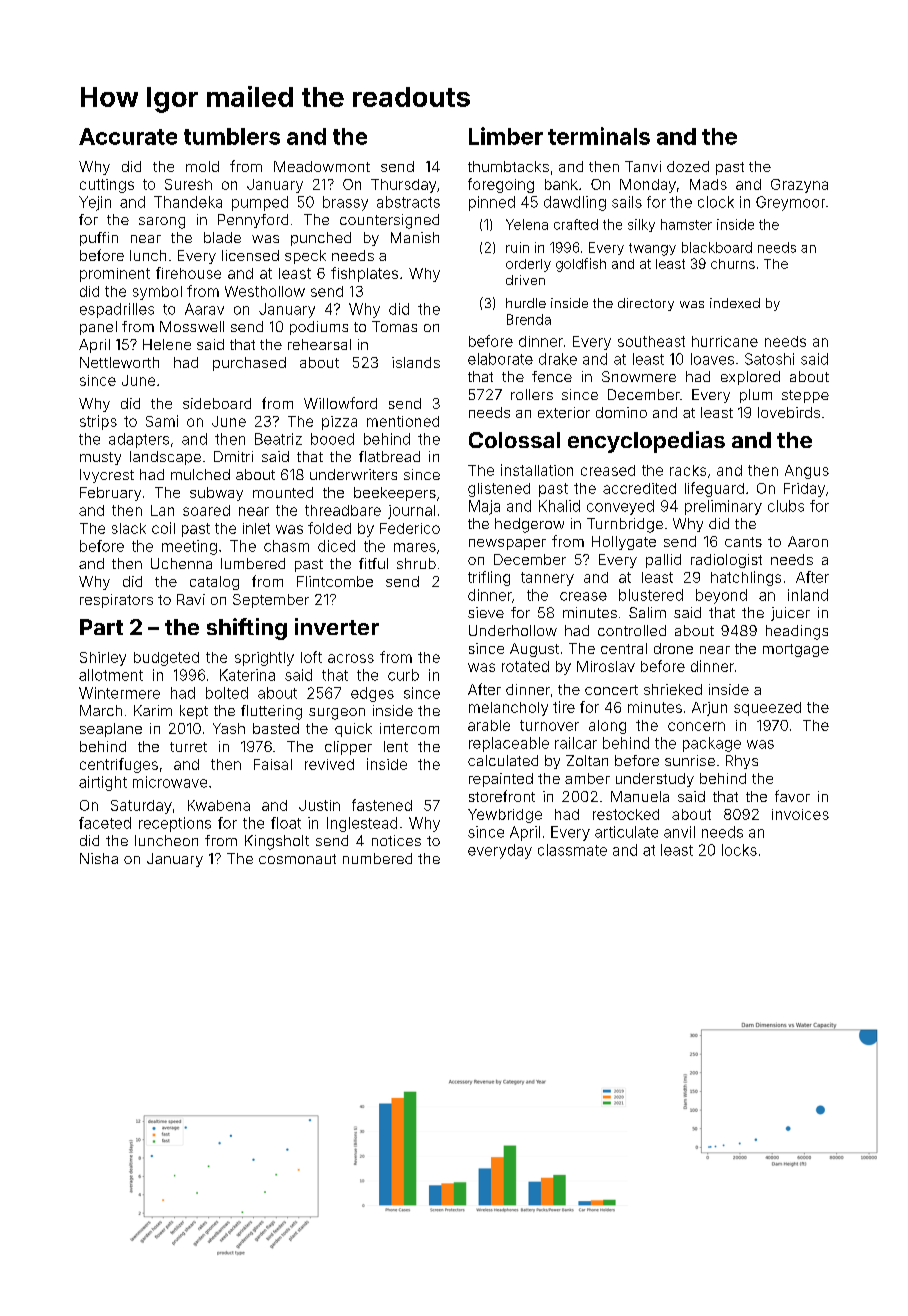 The width and height of the screenshot is (908, 1316). I want to click on terminals, so click(599, 136).
